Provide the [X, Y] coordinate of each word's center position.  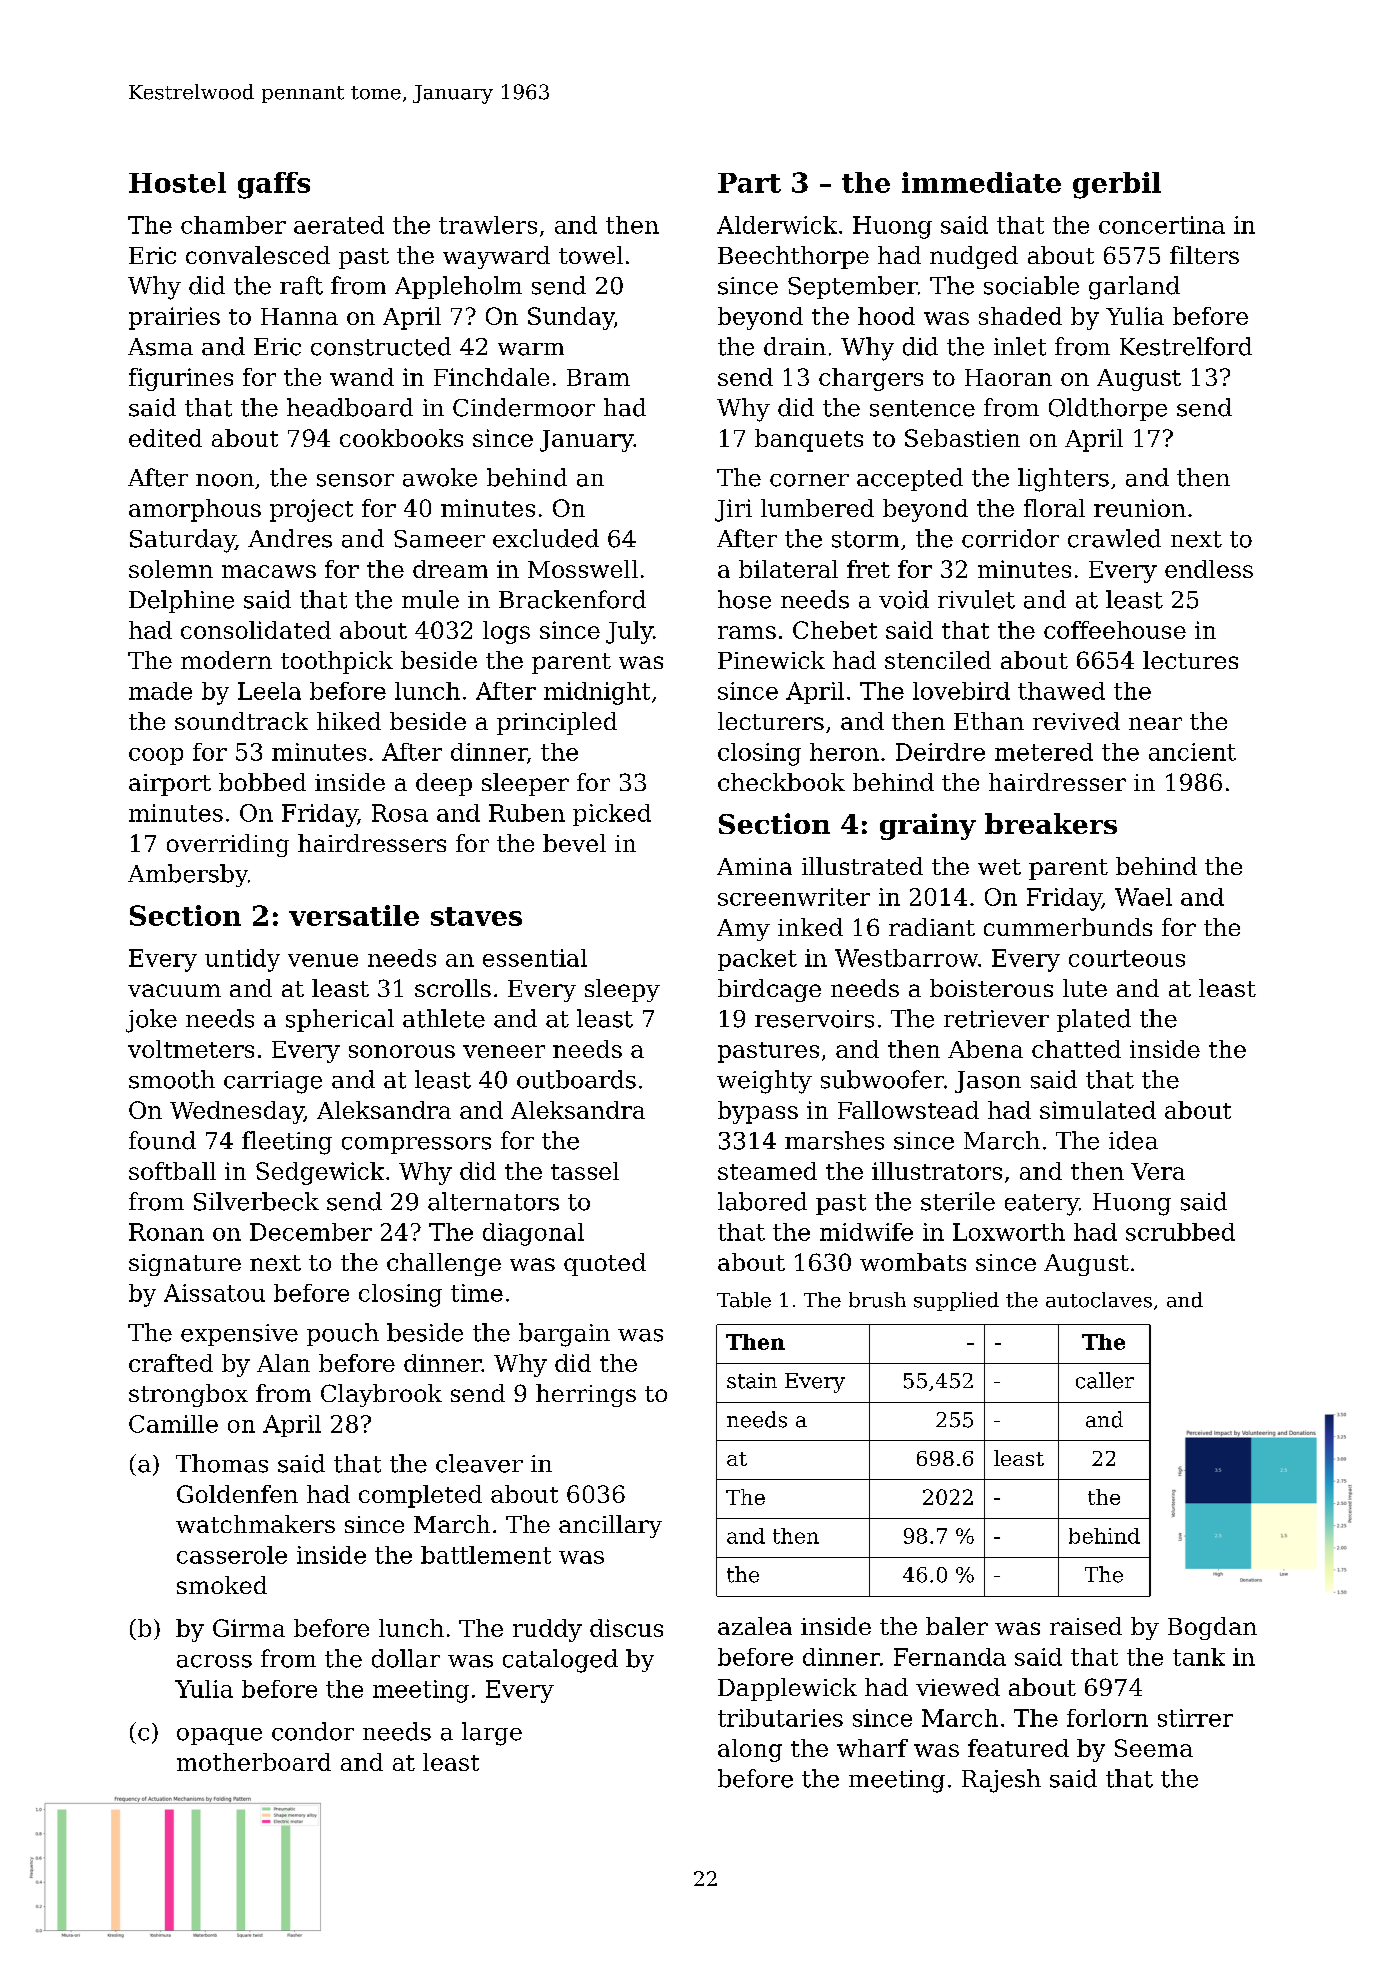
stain [752, 1381]
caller [1105, 1380]
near [1155, 723]
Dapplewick [787, 1689]
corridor [1010, 538]
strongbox [188, 1395]
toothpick [337, 662]
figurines [181, 379]
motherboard [254, 1762]
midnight [597, 693]
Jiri [733, 510]
